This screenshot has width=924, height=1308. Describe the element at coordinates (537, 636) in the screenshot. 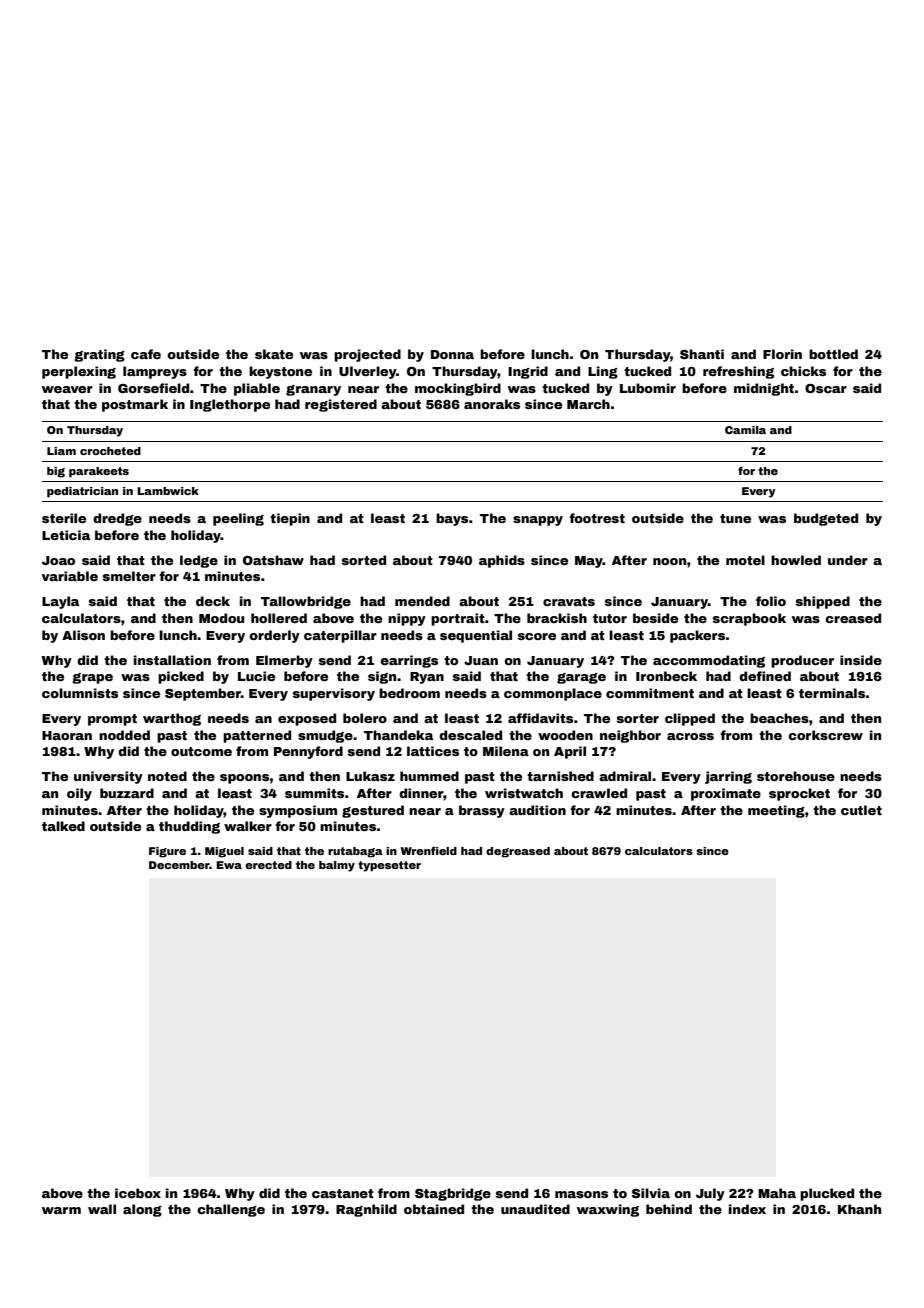

I see `score` at that location.
